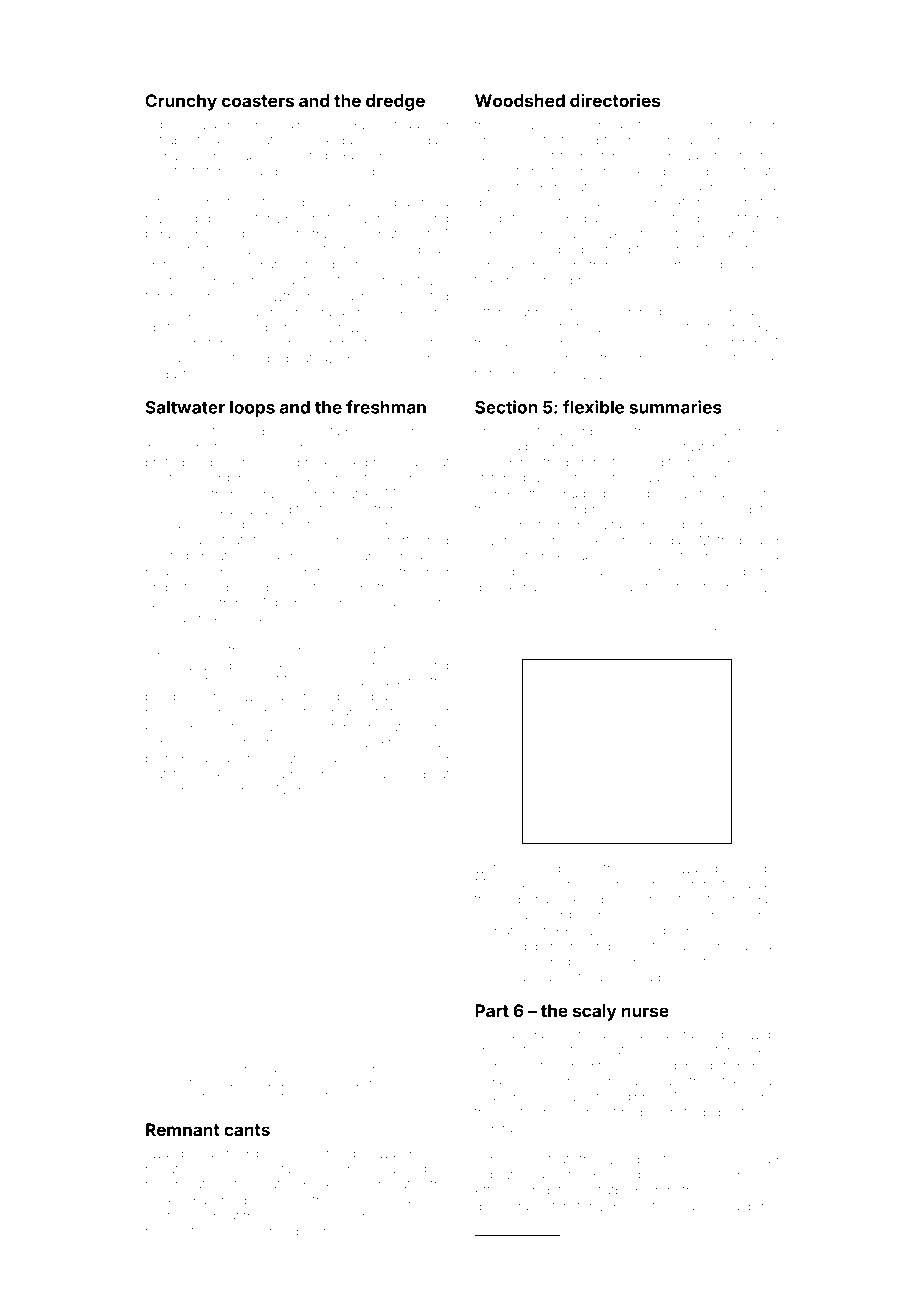 This page has height=1314, width=924. What do you see at coordinates (160, 265) in the page?
I see `arctic` at bounding box center [160, 265].
